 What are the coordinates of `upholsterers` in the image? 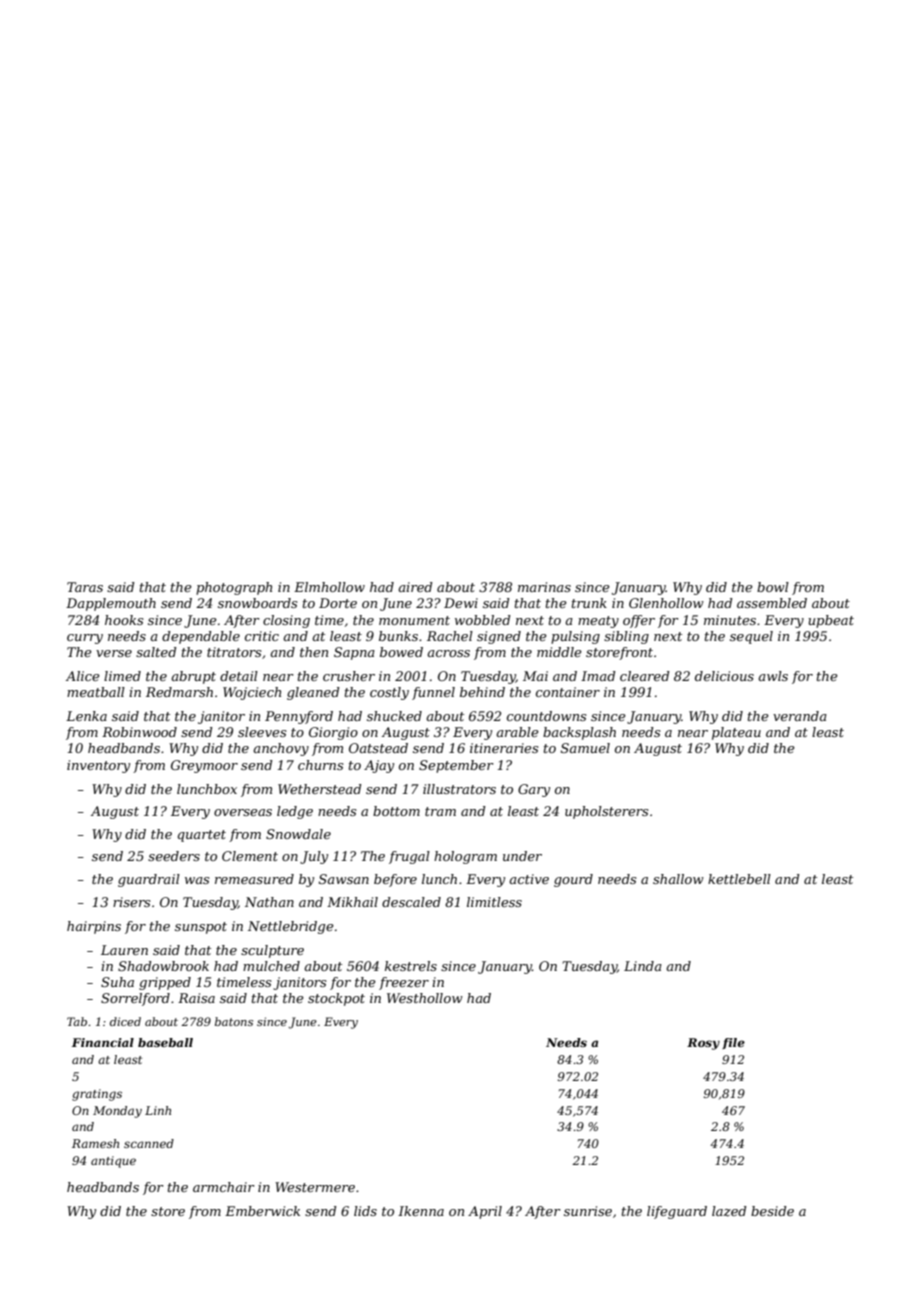 It's located at (606, 812).
